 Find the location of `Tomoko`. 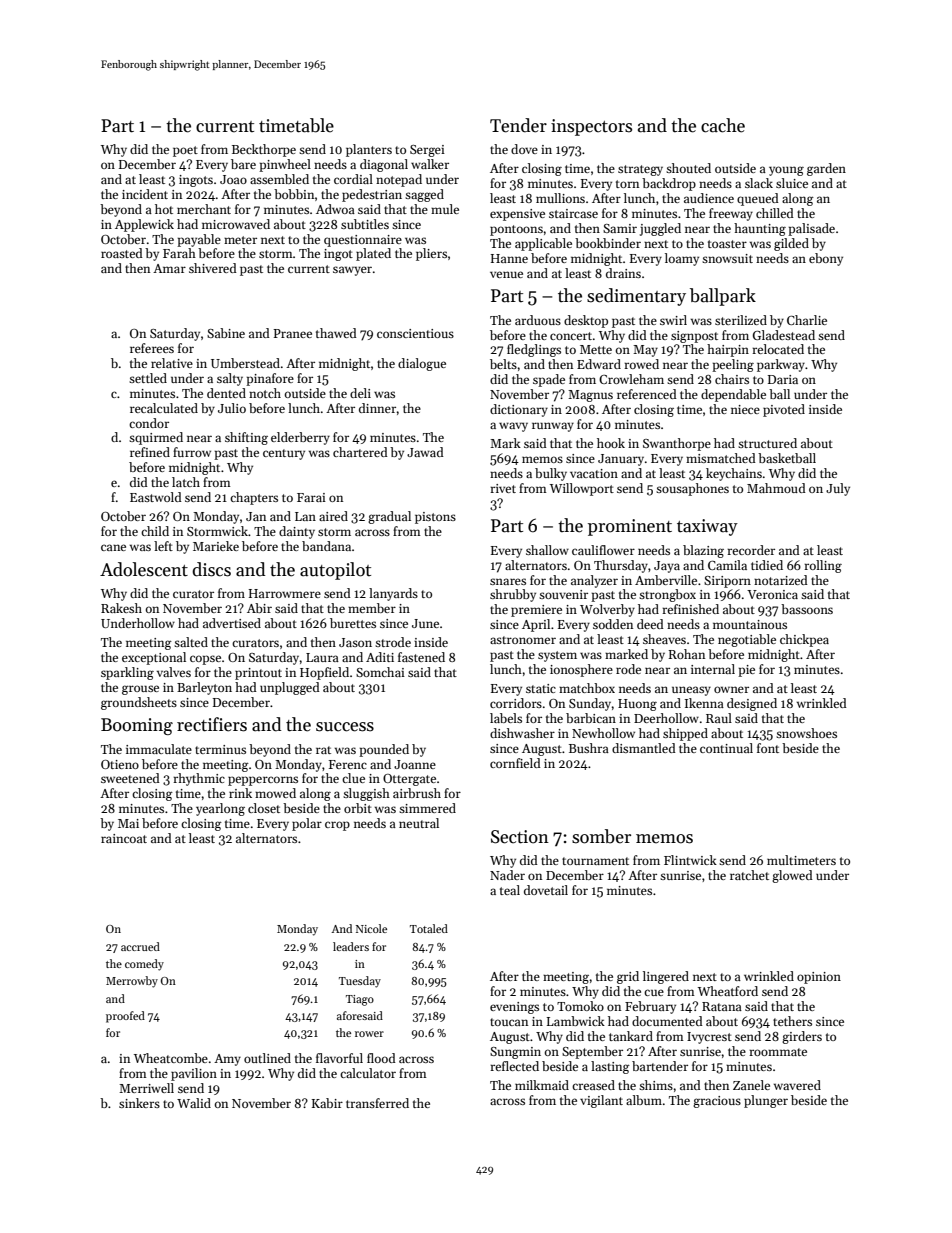

Tomoko is located at coordinates (580, 1006).
